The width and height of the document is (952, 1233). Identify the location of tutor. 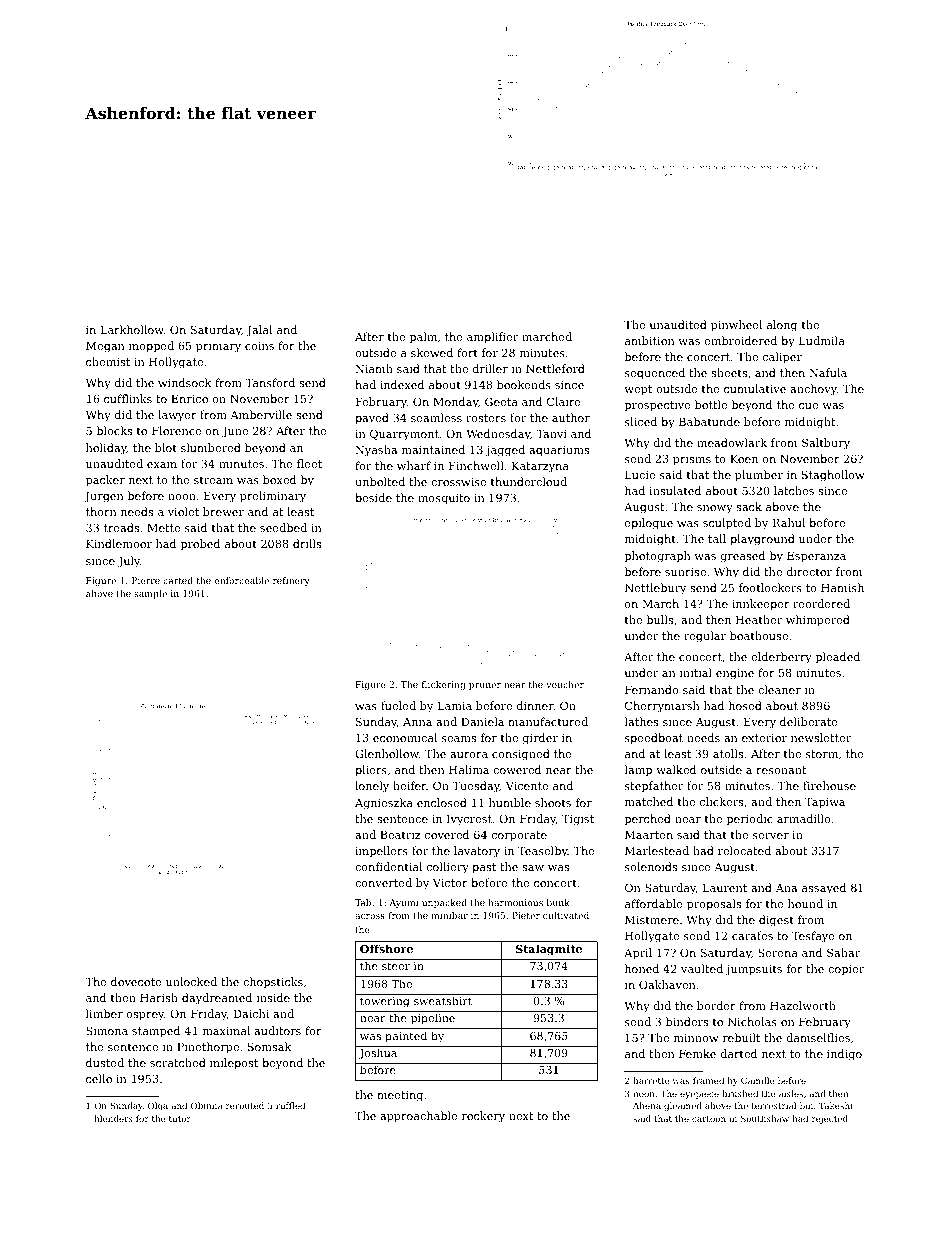
(180, 1119).
